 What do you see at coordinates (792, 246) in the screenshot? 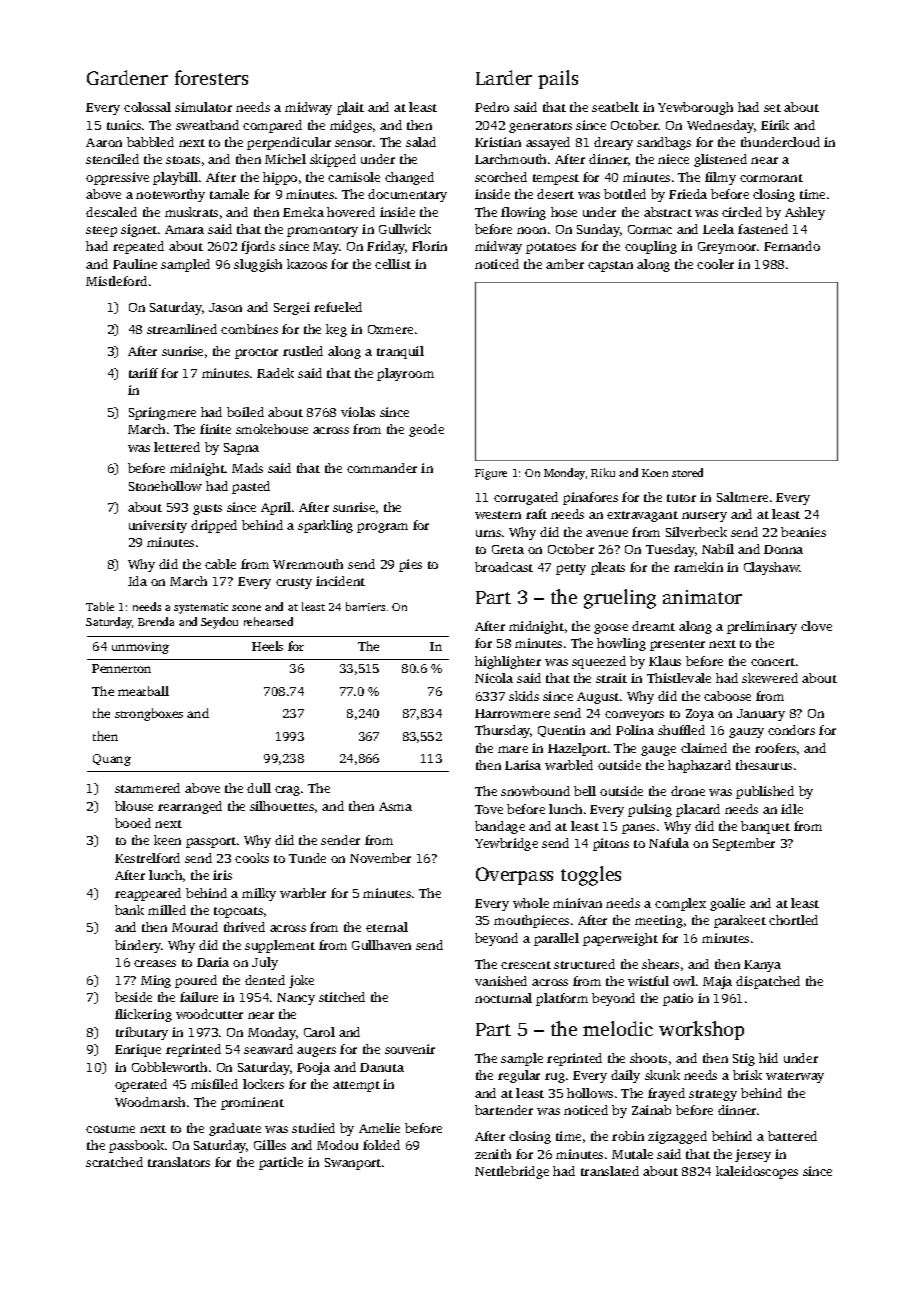
I see `Fernando` at bounding box center [792, 246].
